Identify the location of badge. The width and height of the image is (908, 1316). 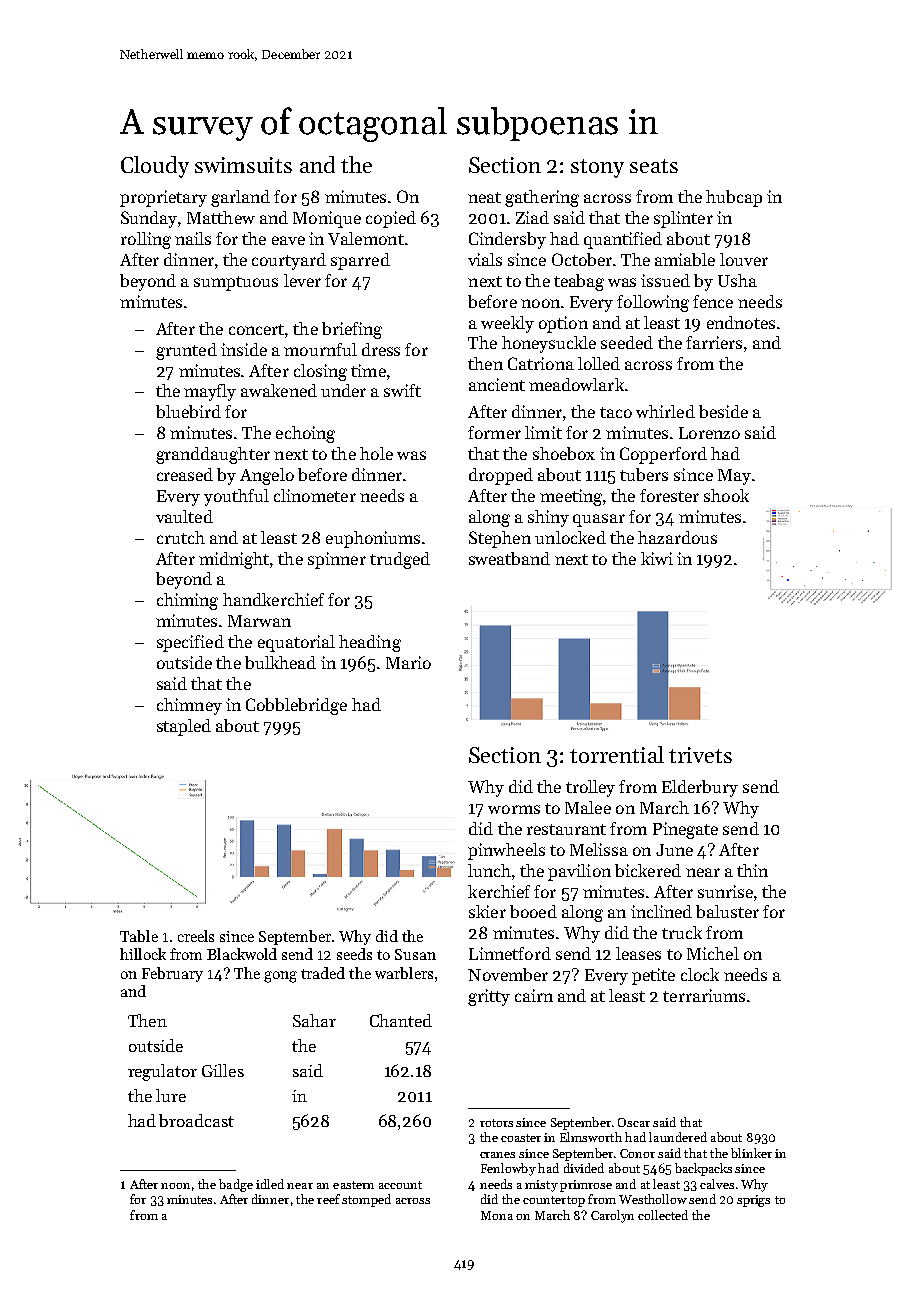
(236, 1185).
